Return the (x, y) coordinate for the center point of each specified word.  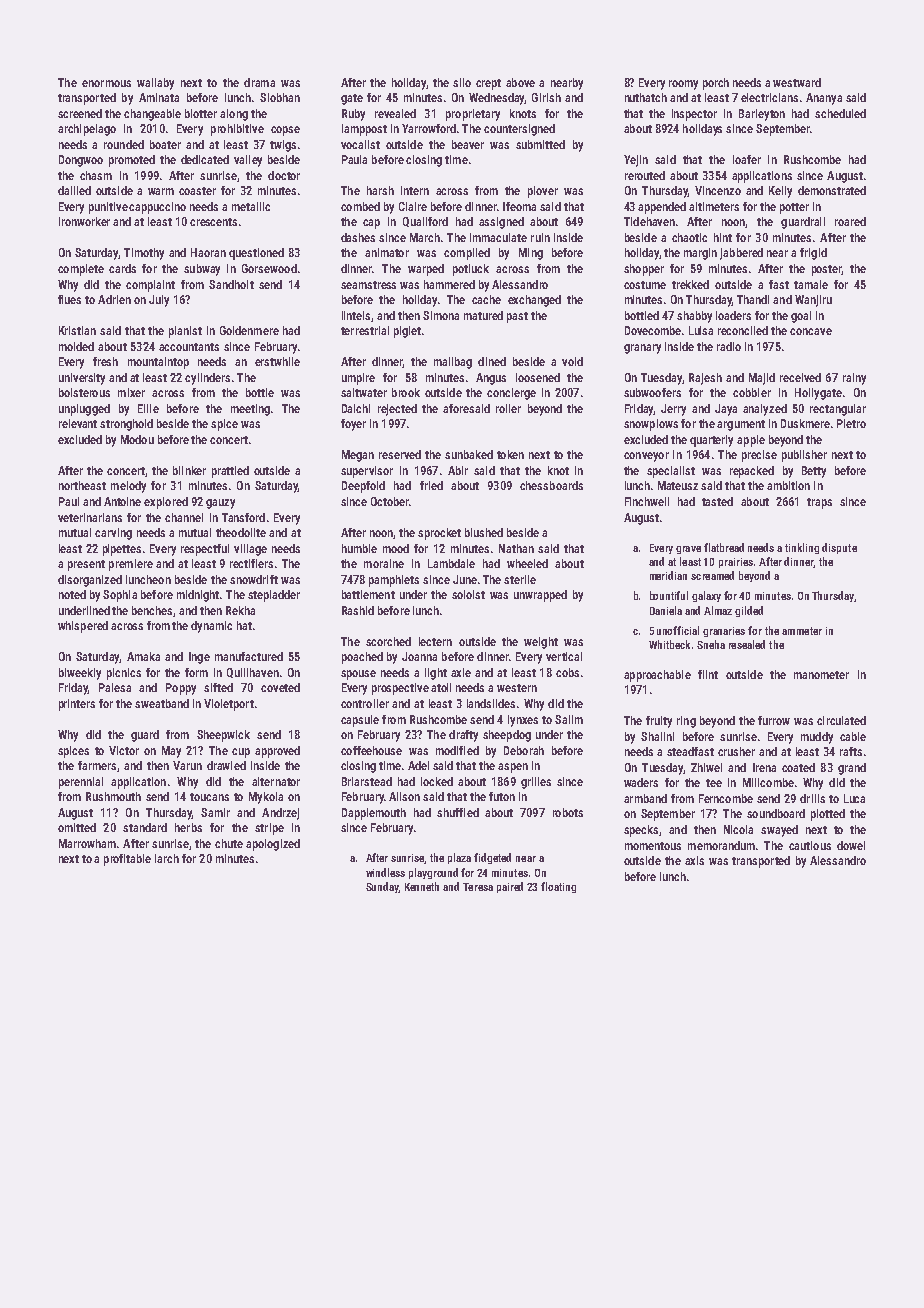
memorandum (721, 845)
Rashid (358, 610)
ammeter (802, 631)
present (86, 565)
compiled (467, 254)
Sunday (382, 887)
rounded (124, 144)
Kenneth (422, 886)
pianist (185, 332)
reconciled (743, 330)
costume (645, 285)
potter (794, 208)
